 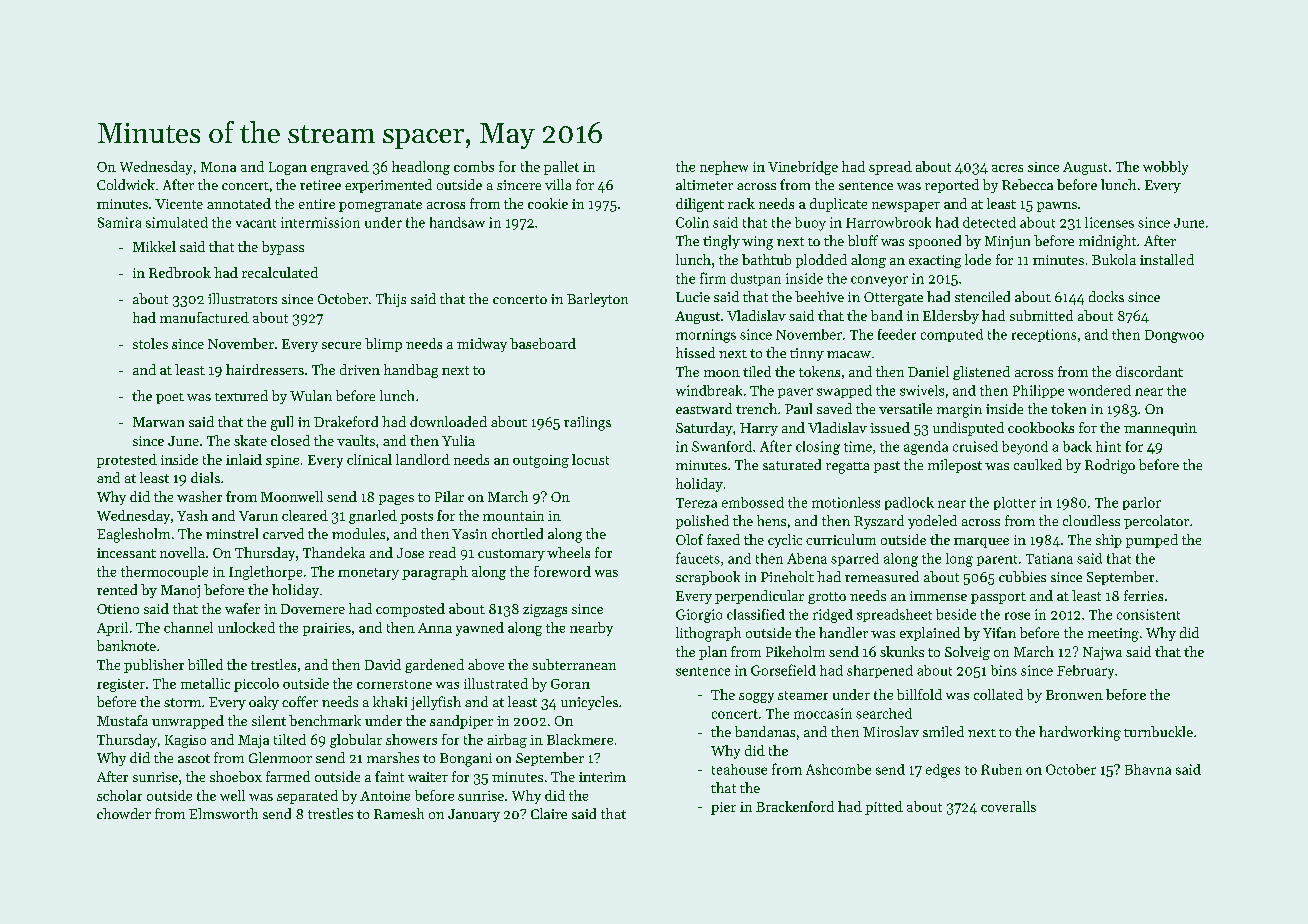 I want to click on unicycles, so click(x=589, y=703).
